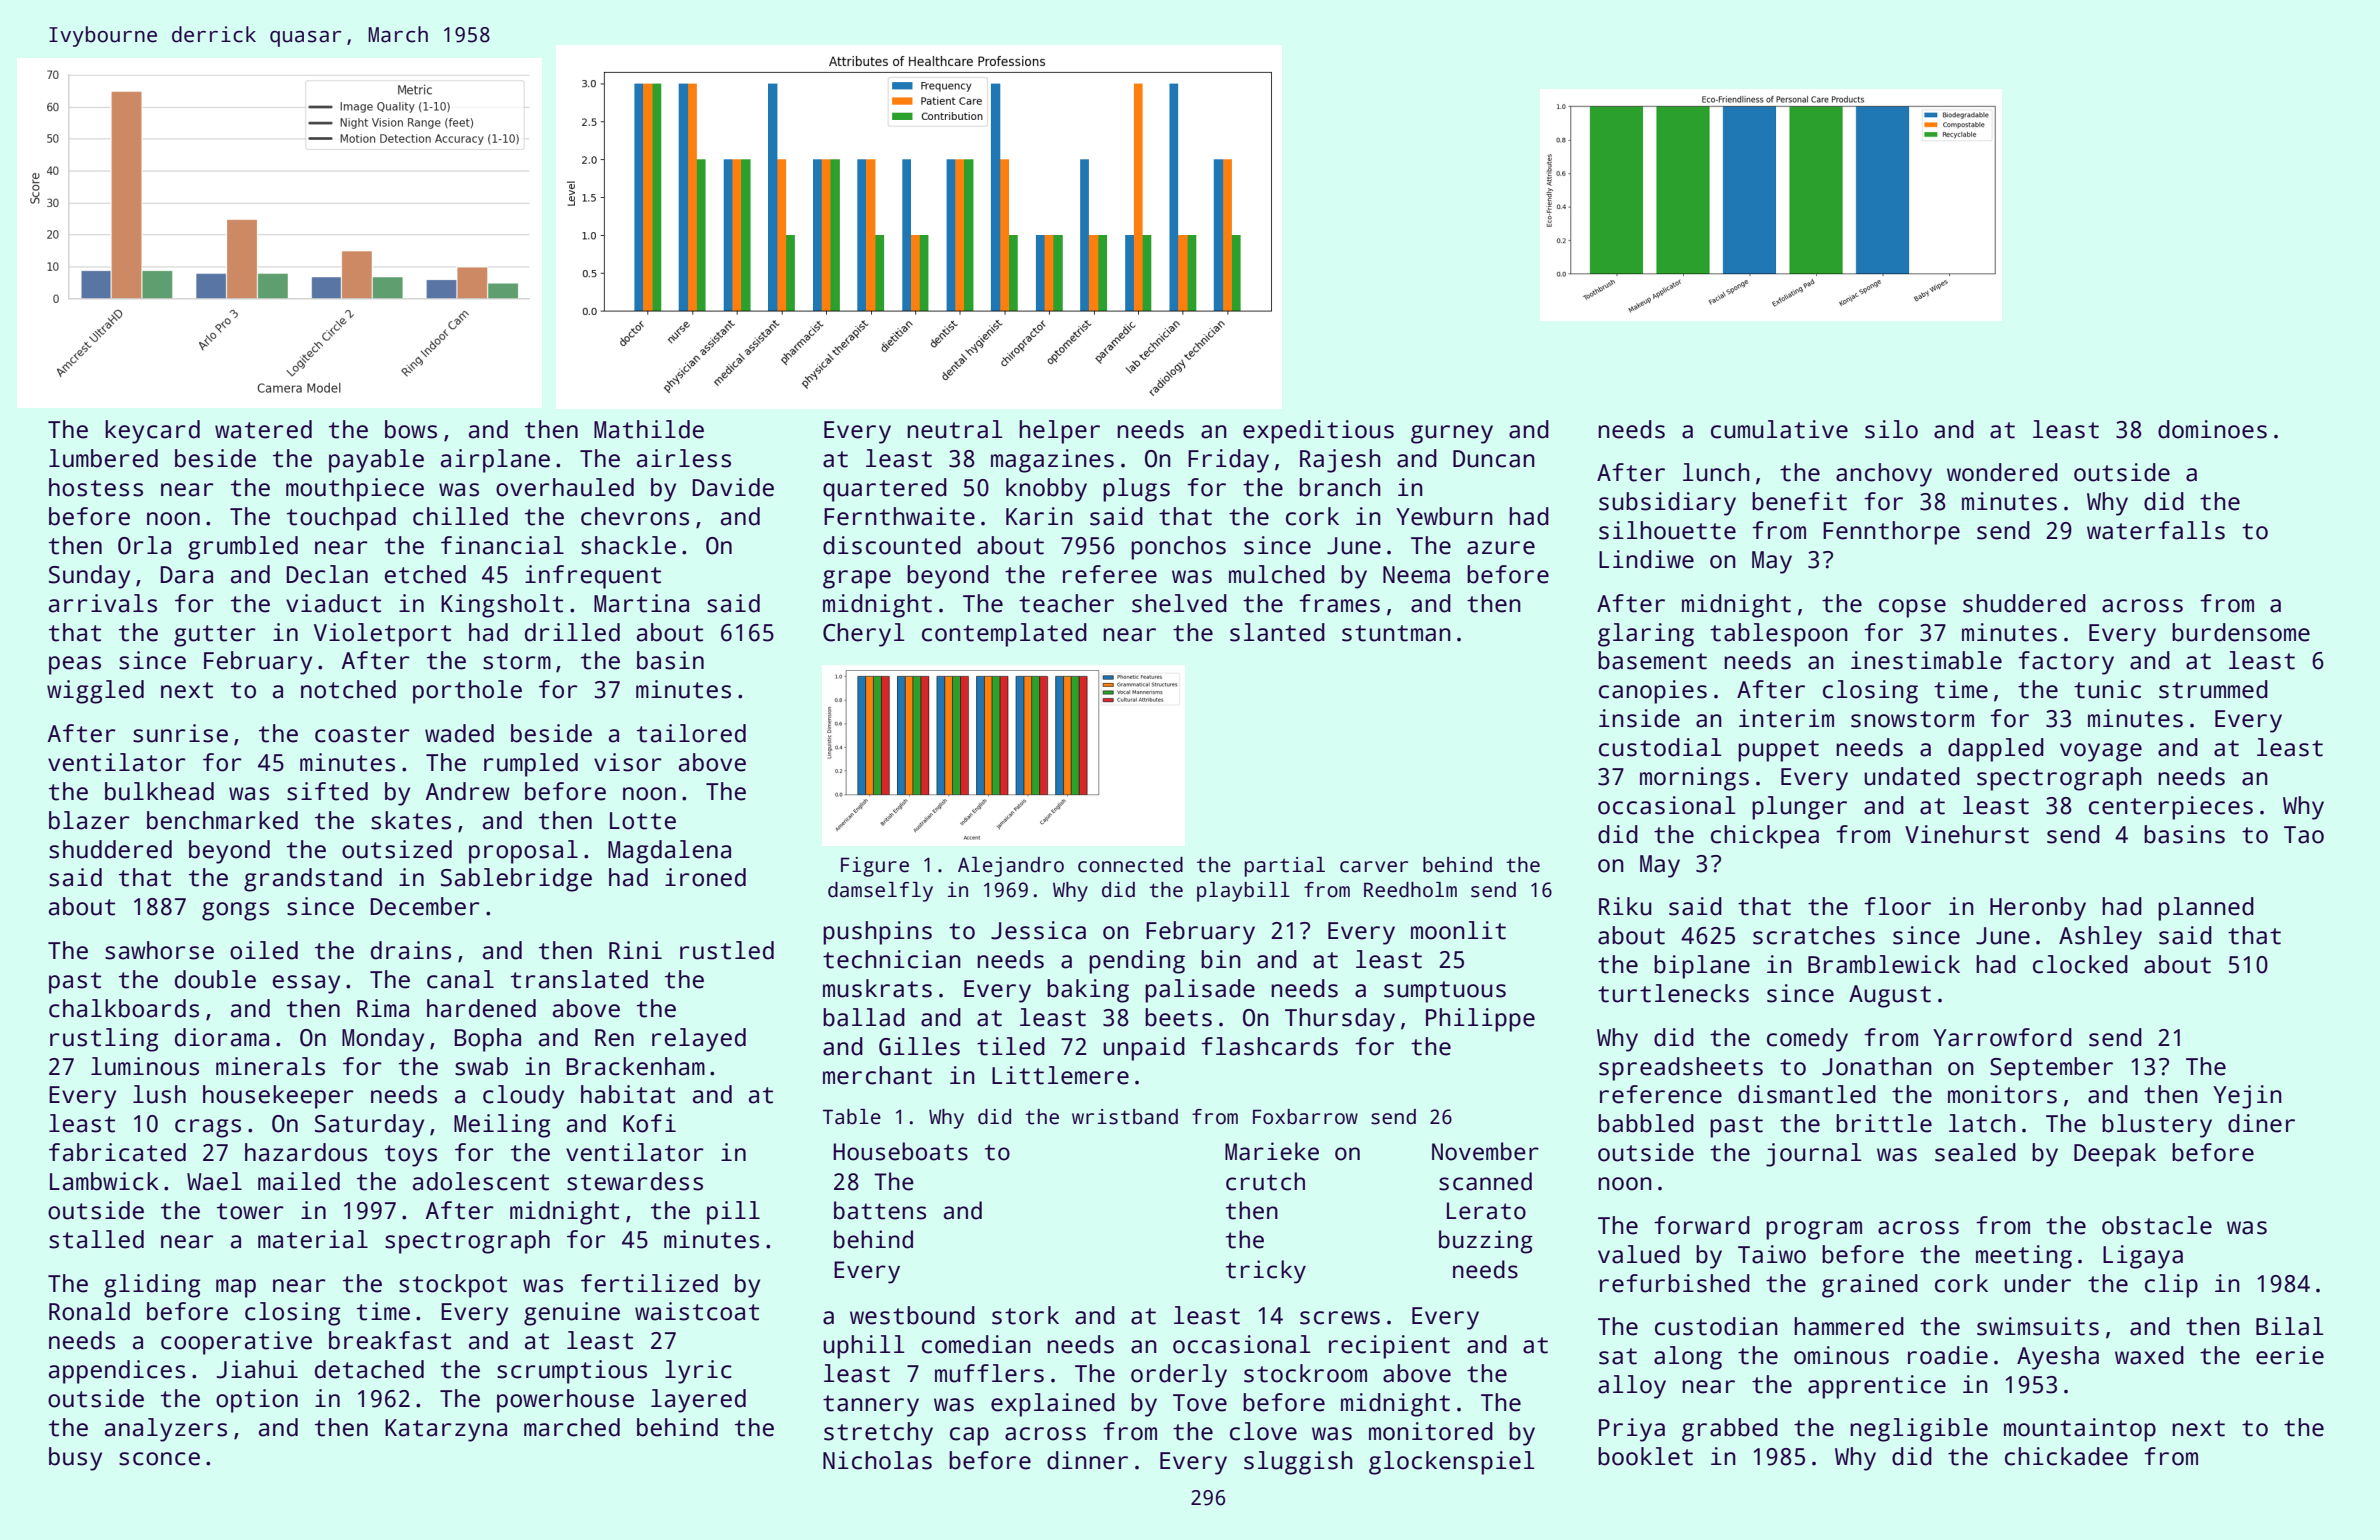  What do you see at coordinates (2101, 752) in the screenshot?
I see `voyage` at bounding box center [2101, 752].
